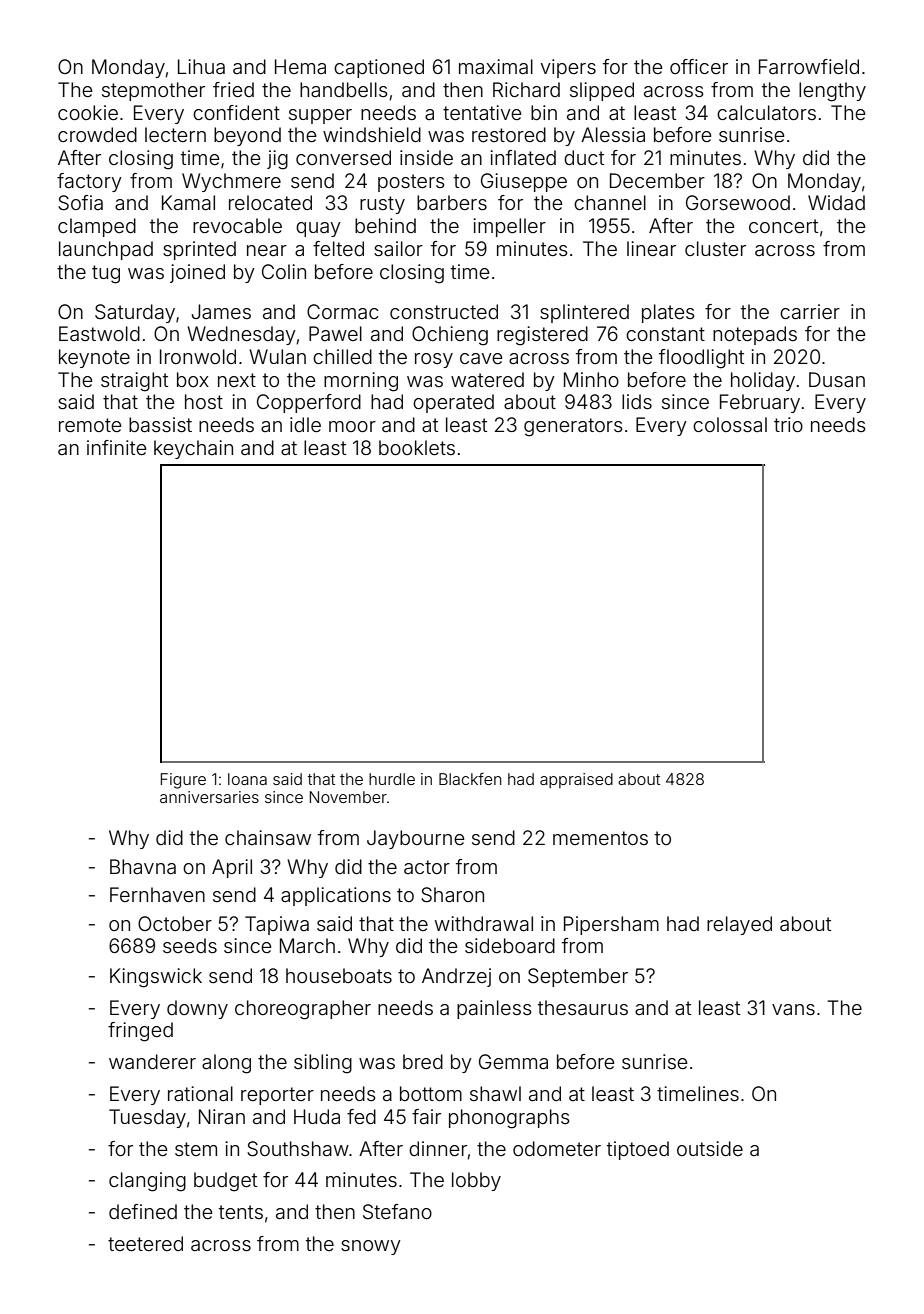  Describe the element at coordinates (699, 66) in the screenshot. I see `officer` at that location.
